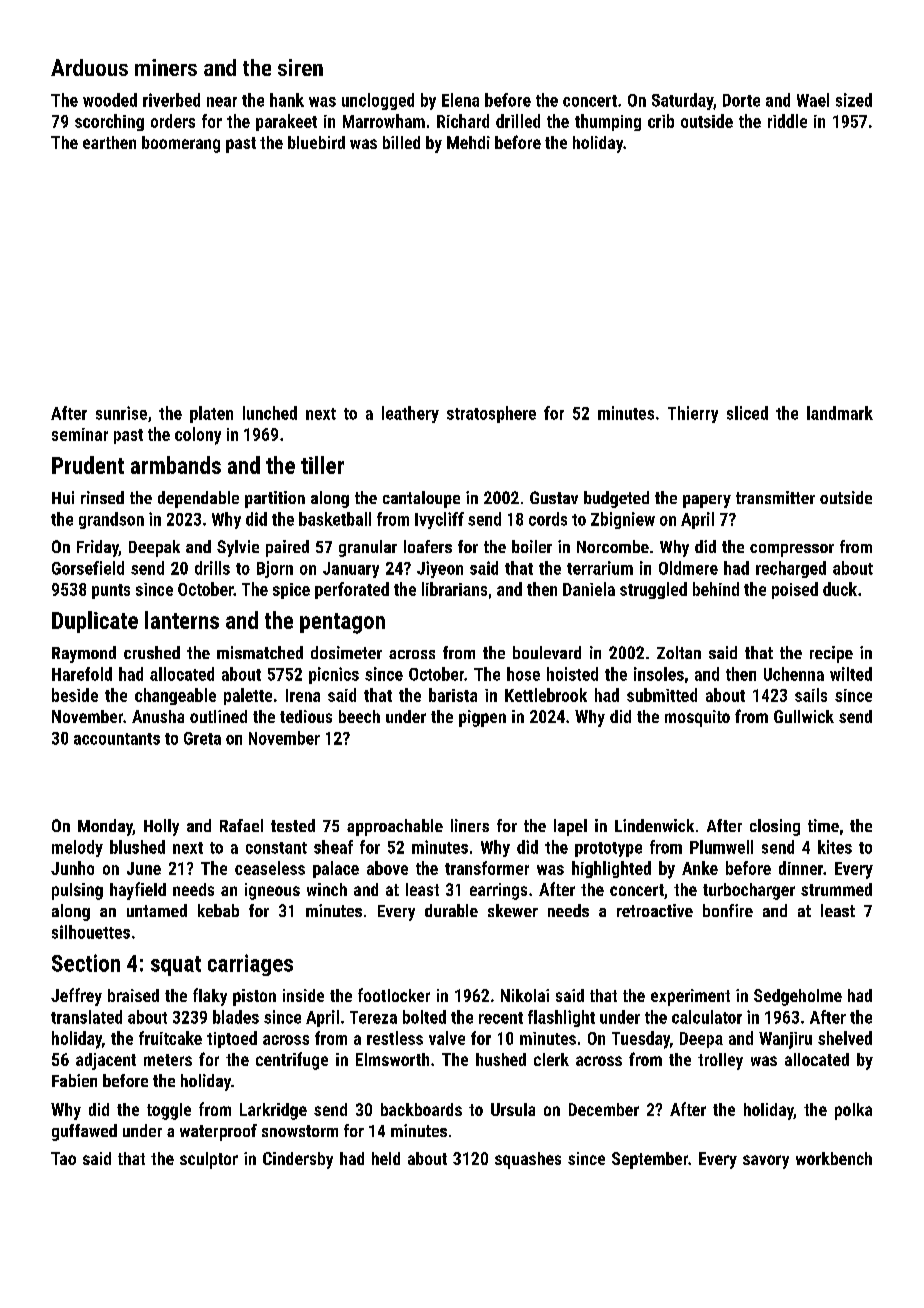  What do you see at coordinates (300, 67) in the screenshot?
I see `siren` at bounding box center [300, 67].
